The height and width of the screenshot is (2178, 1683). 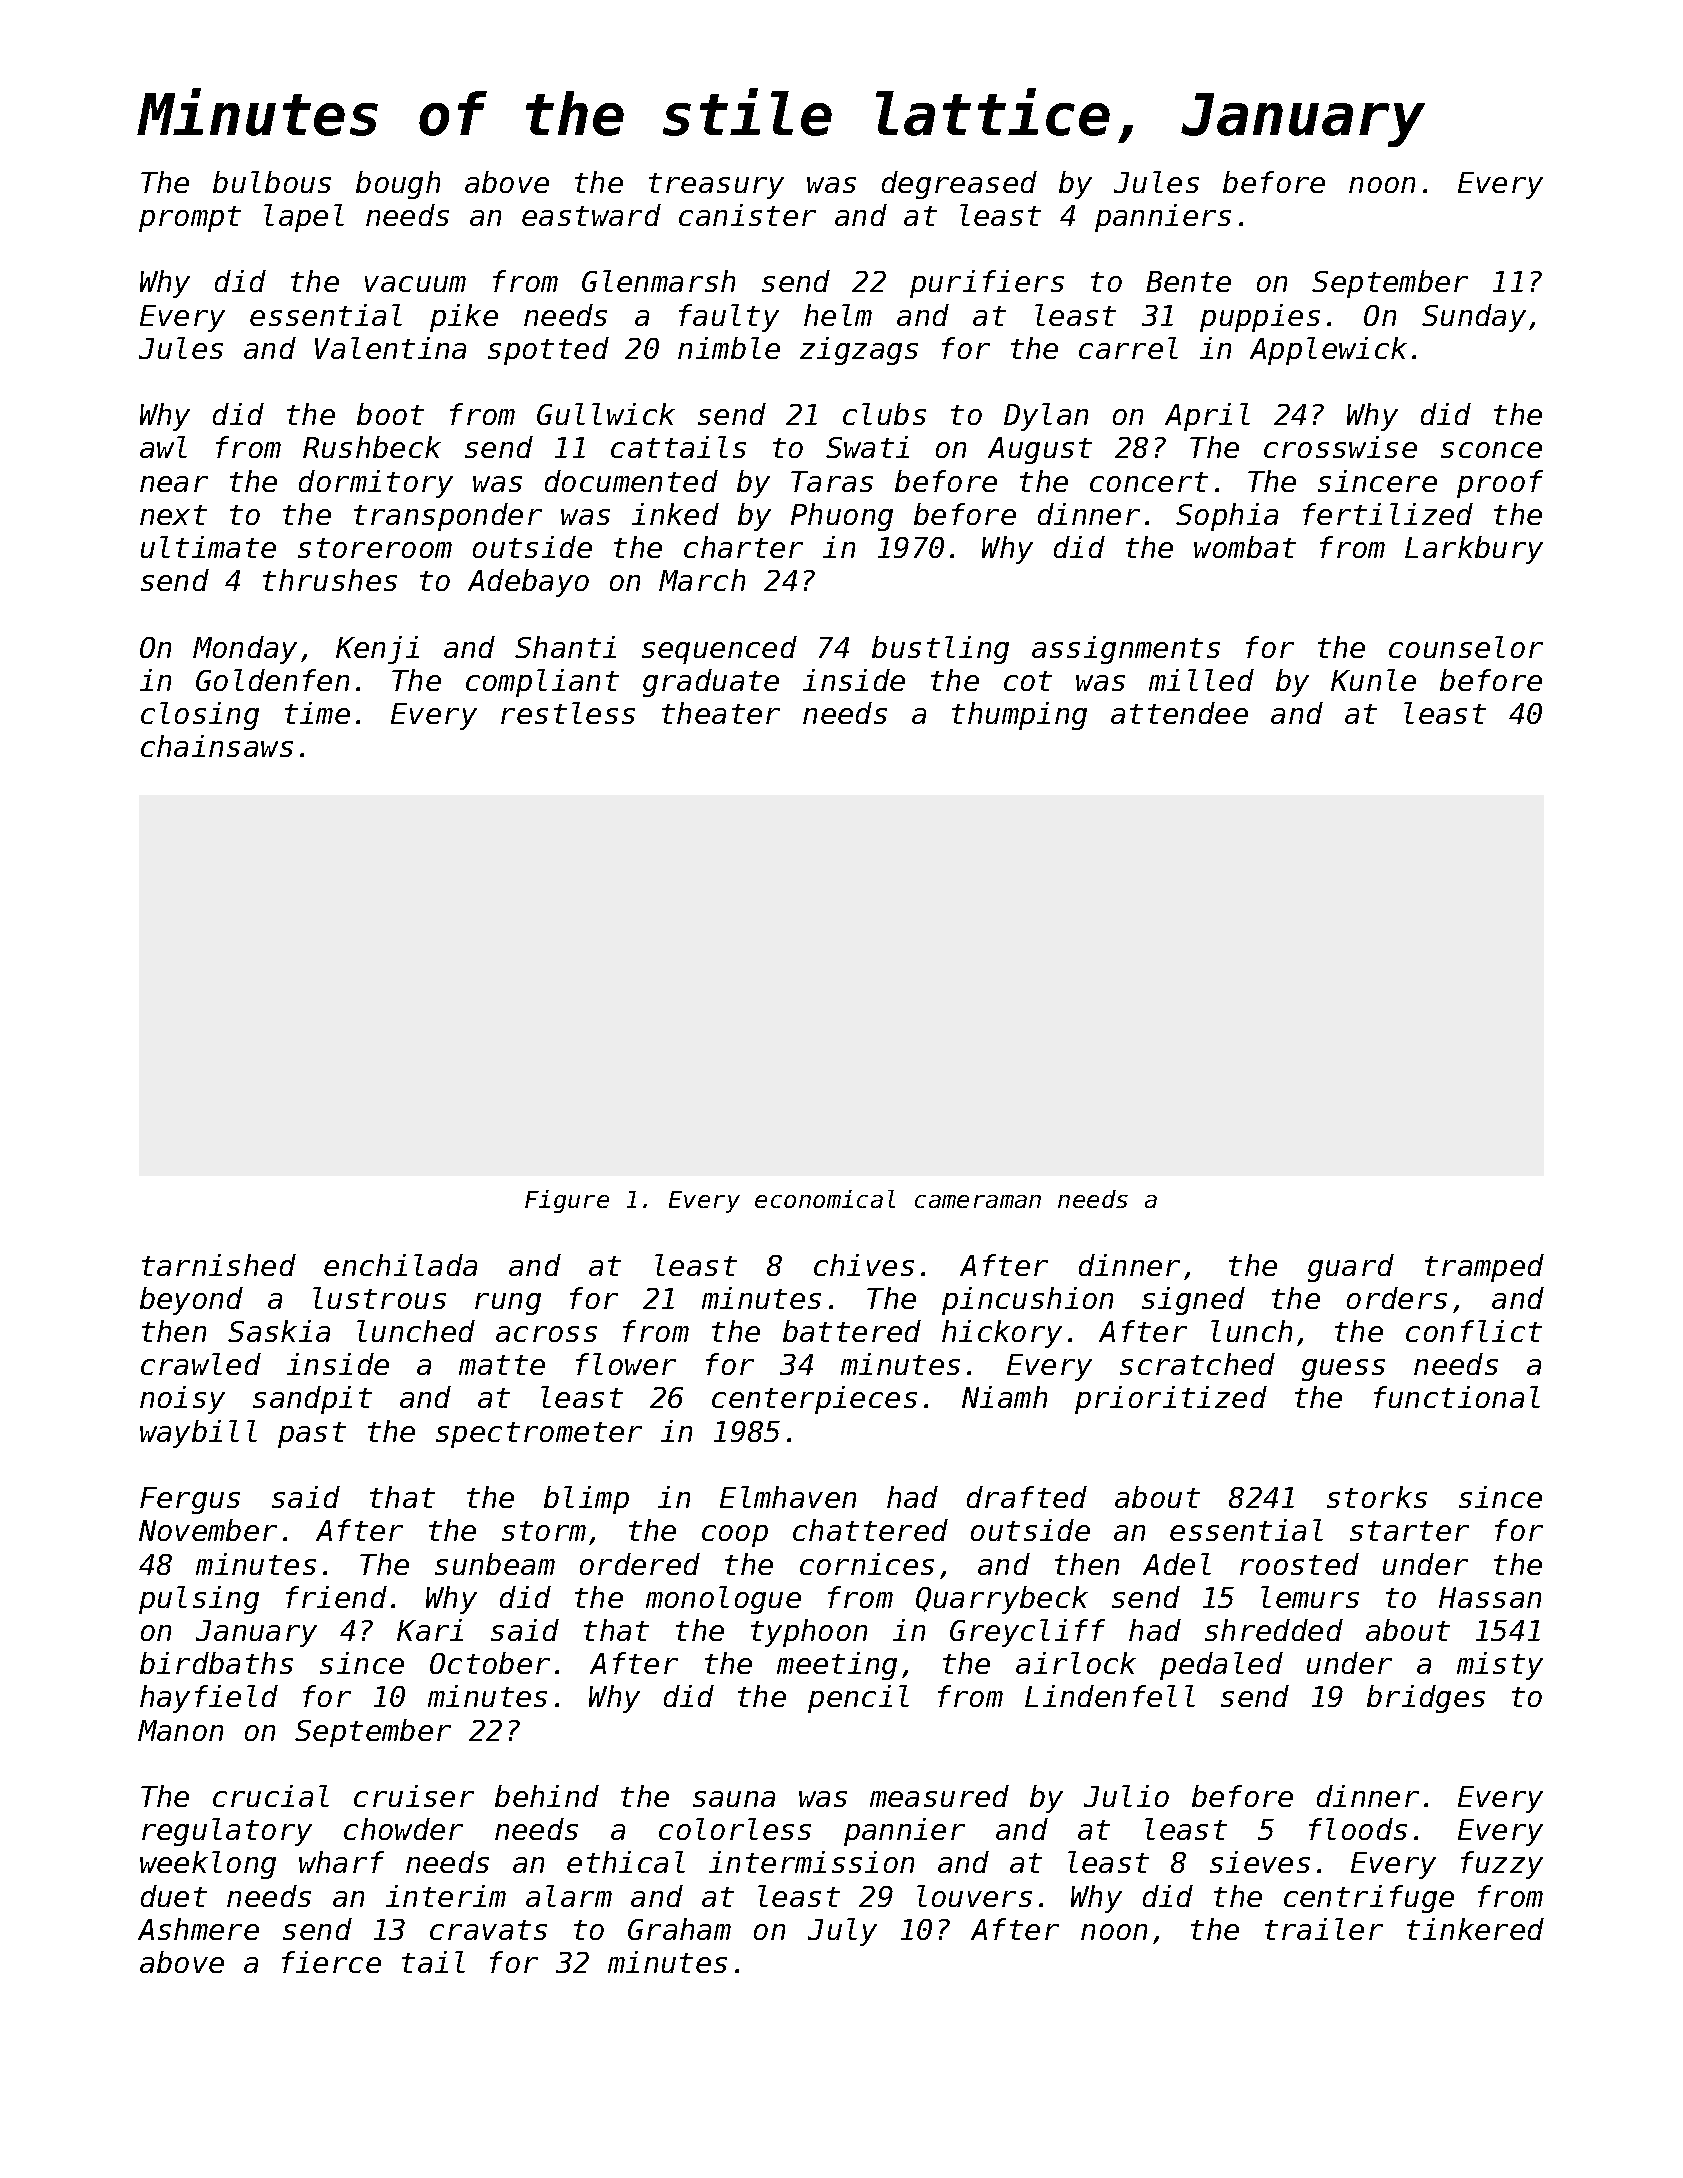 I want to click on eastward, so click(x=591, y=215).
